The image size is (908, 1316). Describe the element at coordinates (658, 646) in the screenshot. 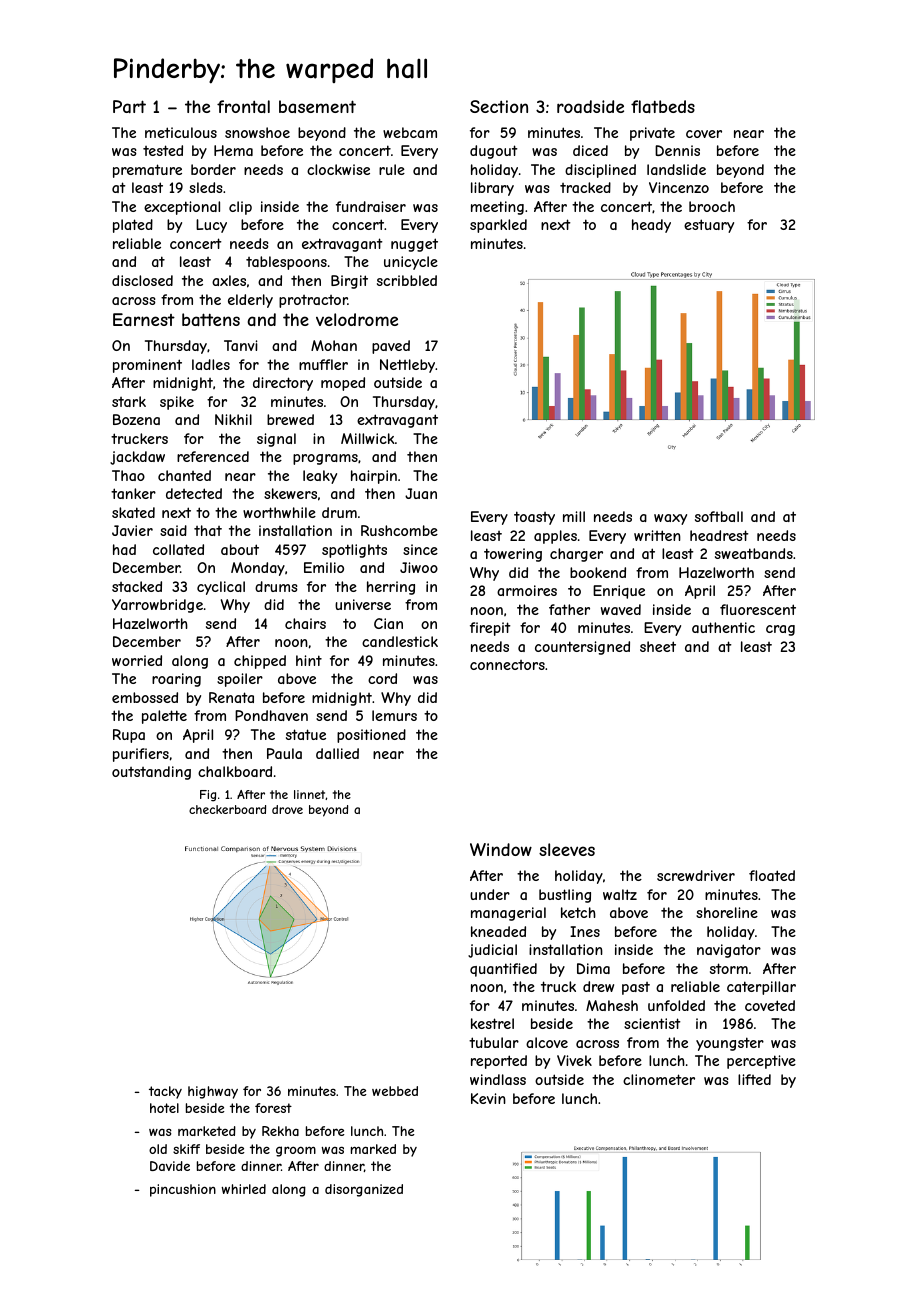

I see `sheet` at that location.
